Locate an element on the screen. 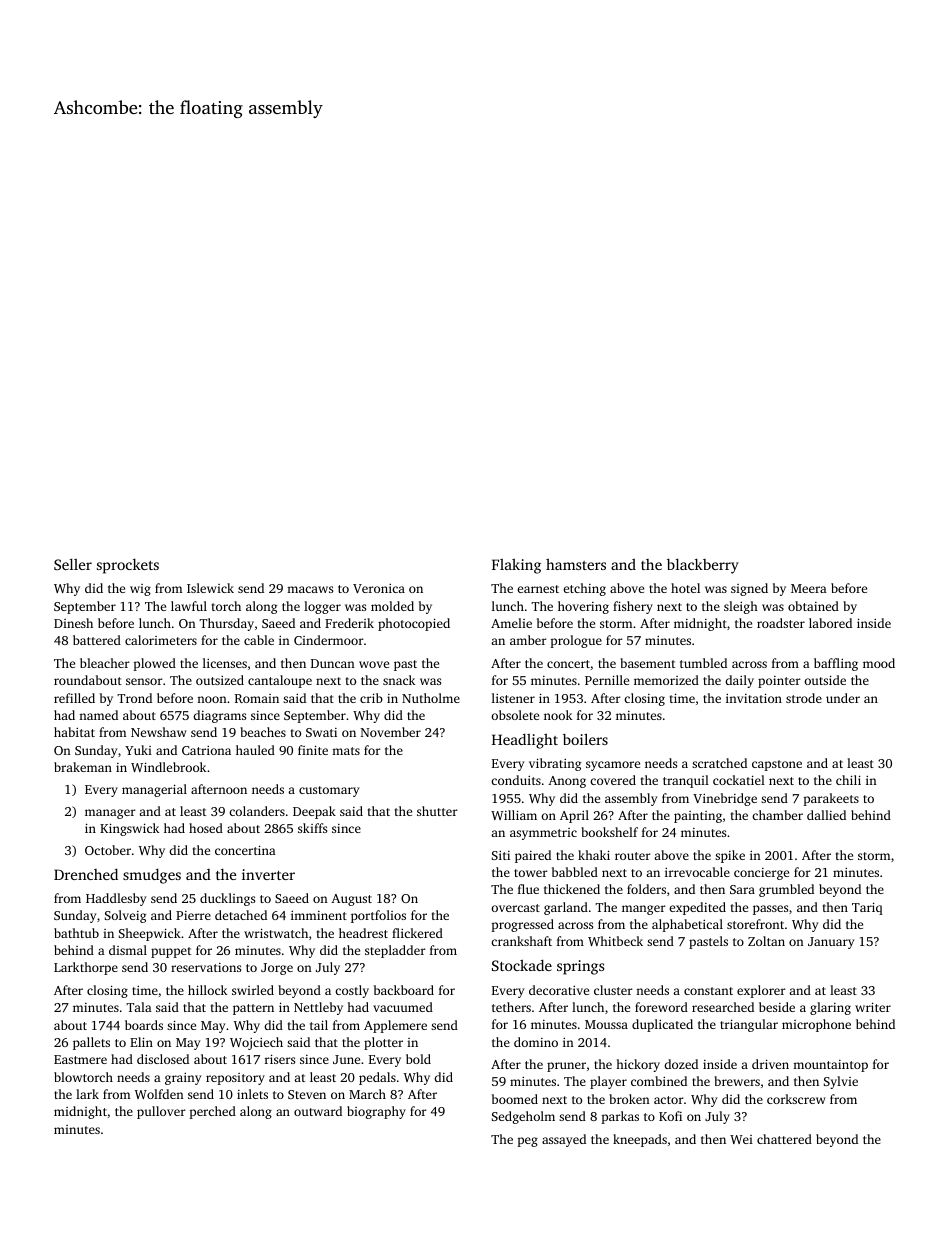 The height and width of the screenshot is (1233, 952). sprockets is located at coordinates (128, 566).
